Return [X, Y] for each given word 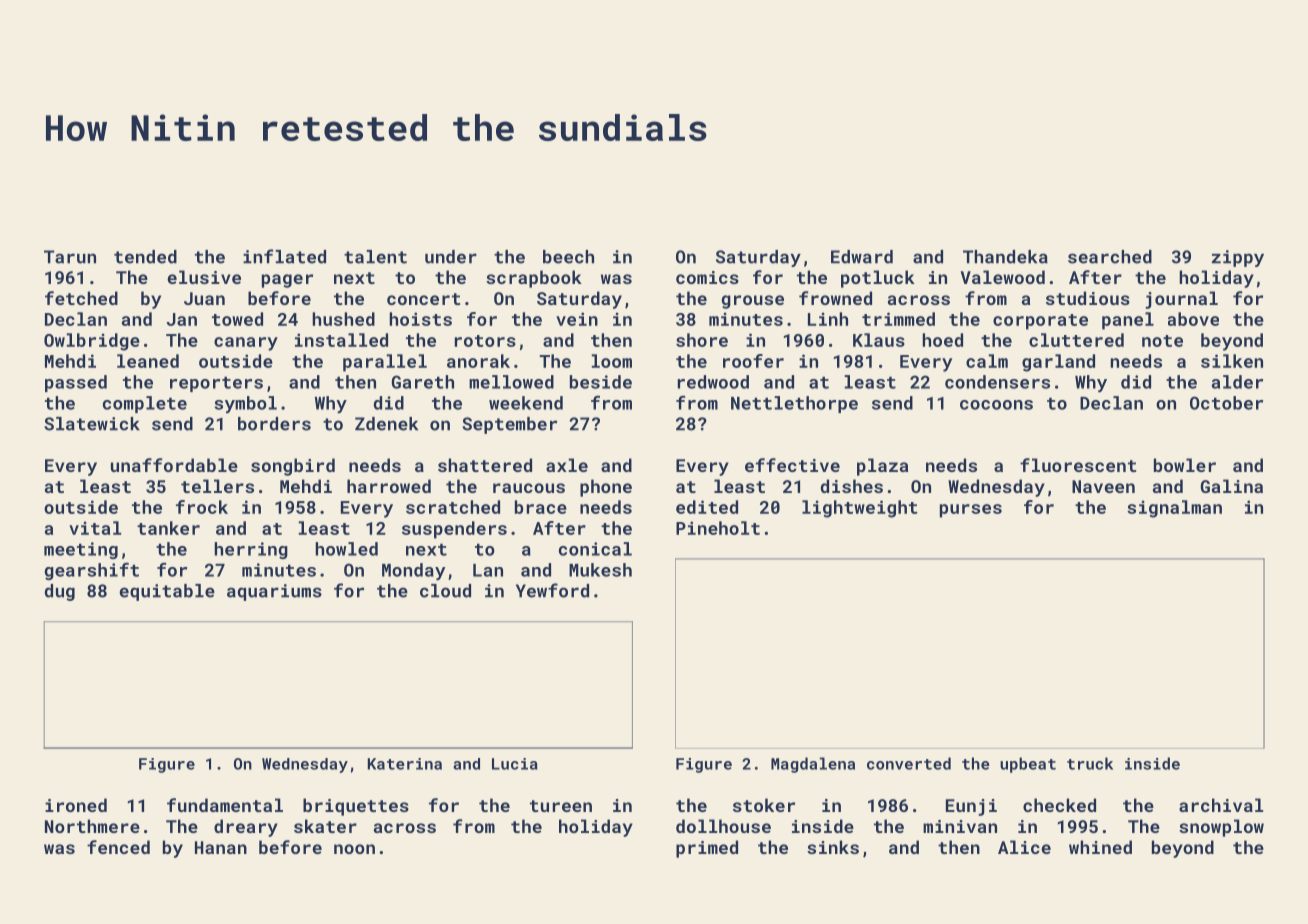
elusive [204, 277]
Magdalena [813, 765]
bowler [1185, 465]
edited [707, 507]
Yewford [552, 590]
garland [1058, 363]
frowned [835, 298]
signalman [1174, 509]
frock [202, 507]
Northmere [92, 826]
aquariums [274, 592]
